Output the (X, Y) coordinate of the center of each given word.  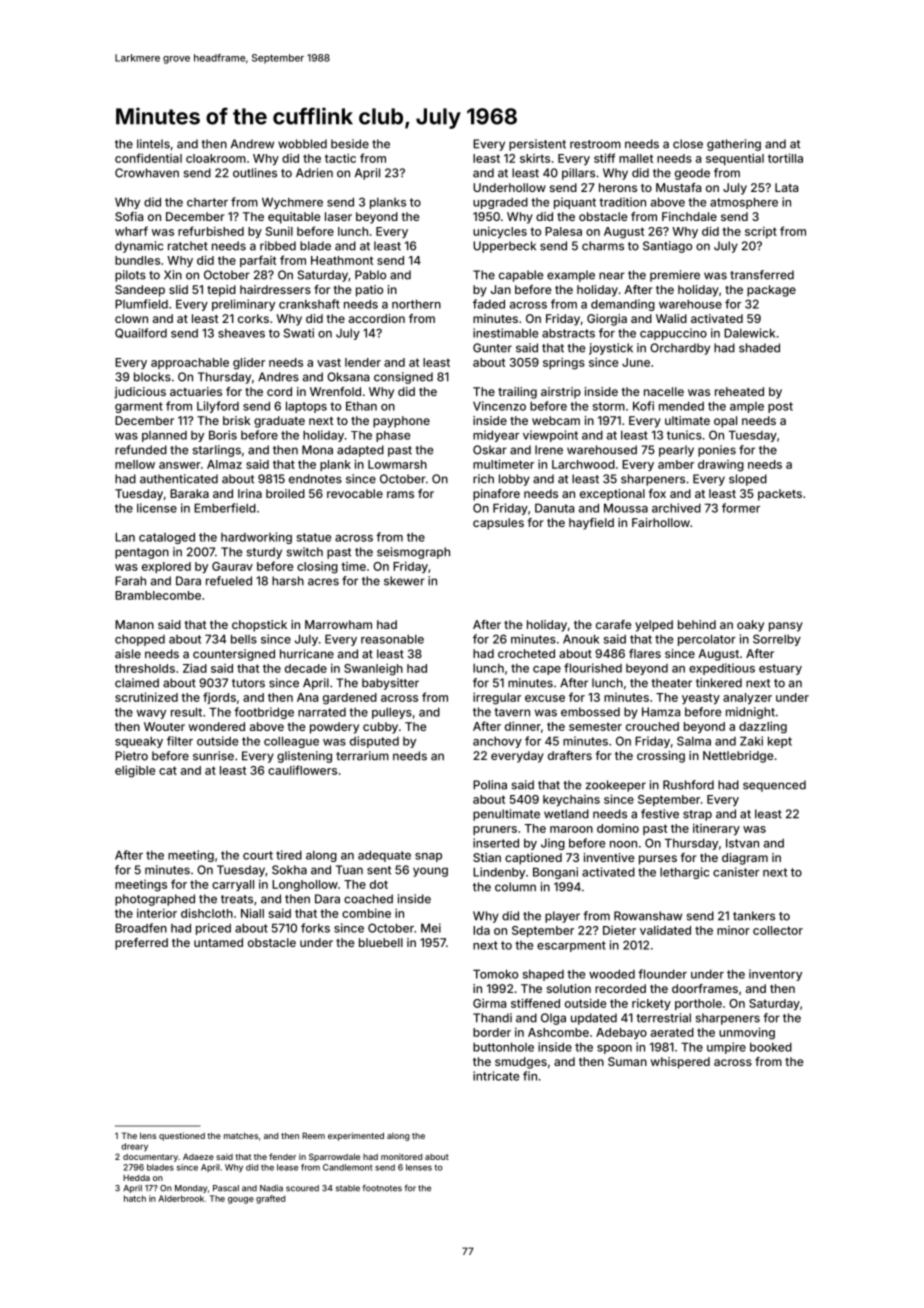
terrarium (362, 756)
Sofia (129, 216)
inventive (609, 857)
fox (657, 493)
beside (350, 144)
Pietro (131, 756)
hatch (135, 1198)
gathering (734, 145)
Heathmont (342, 260)
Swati (298, 333)
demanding (623, 305)
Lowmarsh (397, 464)
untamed (218, 942)
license (157, 508)
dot (379, 884)
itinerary (716, 829)
